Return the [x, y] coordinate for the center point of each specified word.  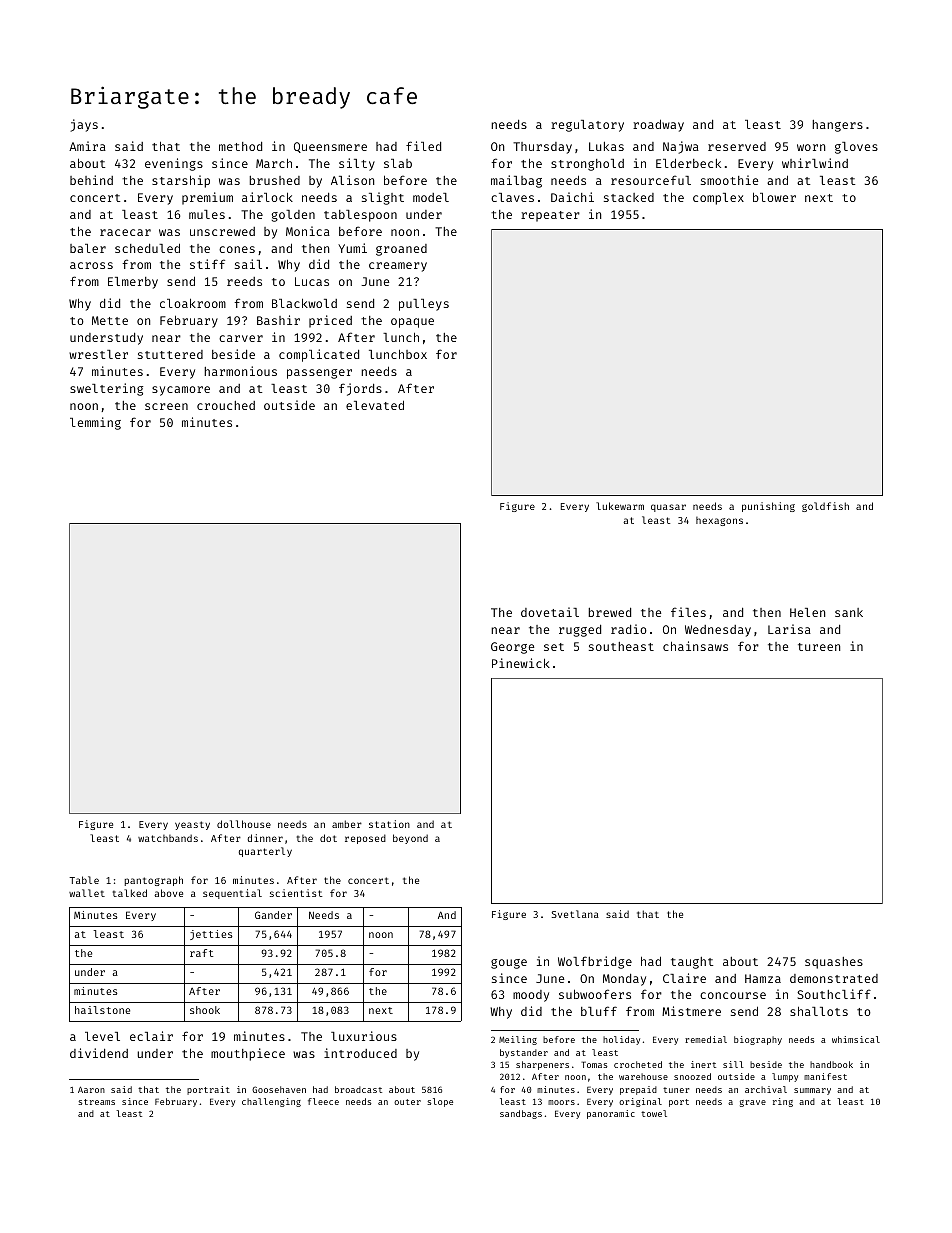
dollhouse [244, 824]
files [688, 612]
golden [293, 216]
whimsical [856, 1039]
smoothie [729, 180]
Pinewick [521, 663]
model [431, 197]
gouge [509, 964]
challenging [271, 1102]
